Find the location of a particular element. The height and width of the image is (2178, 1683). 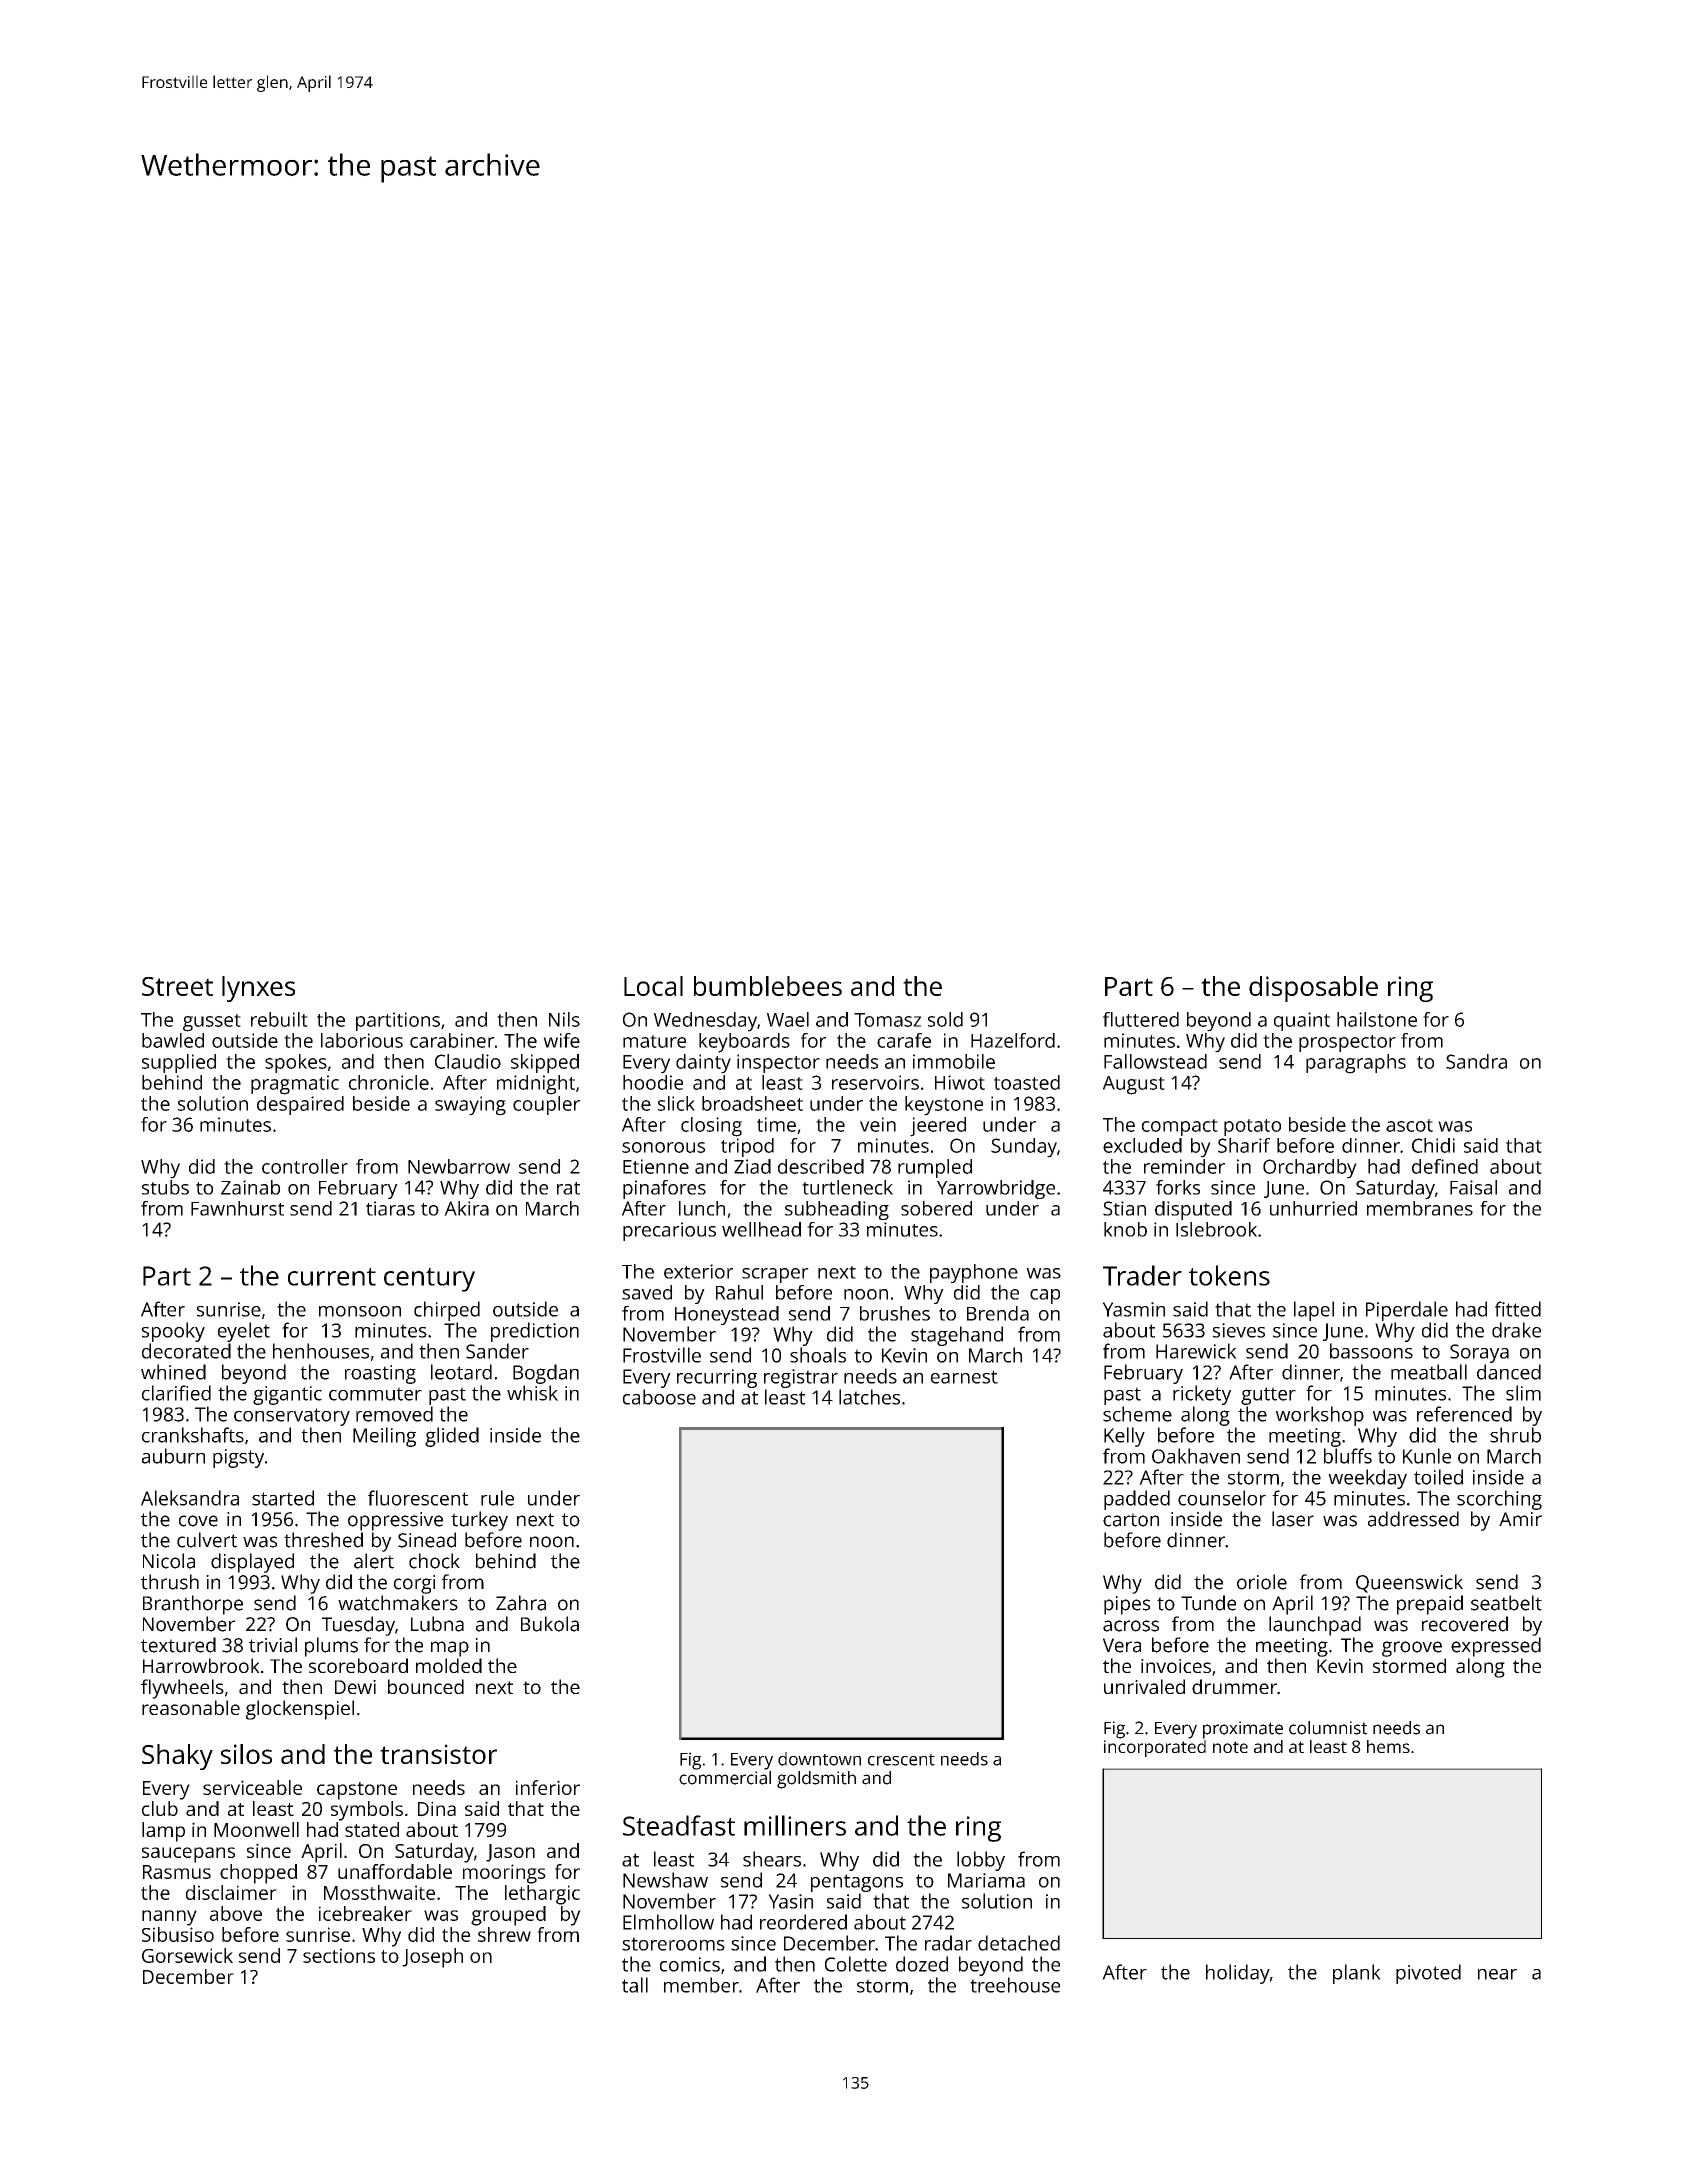

current is located at coordinates (332, 1277).
